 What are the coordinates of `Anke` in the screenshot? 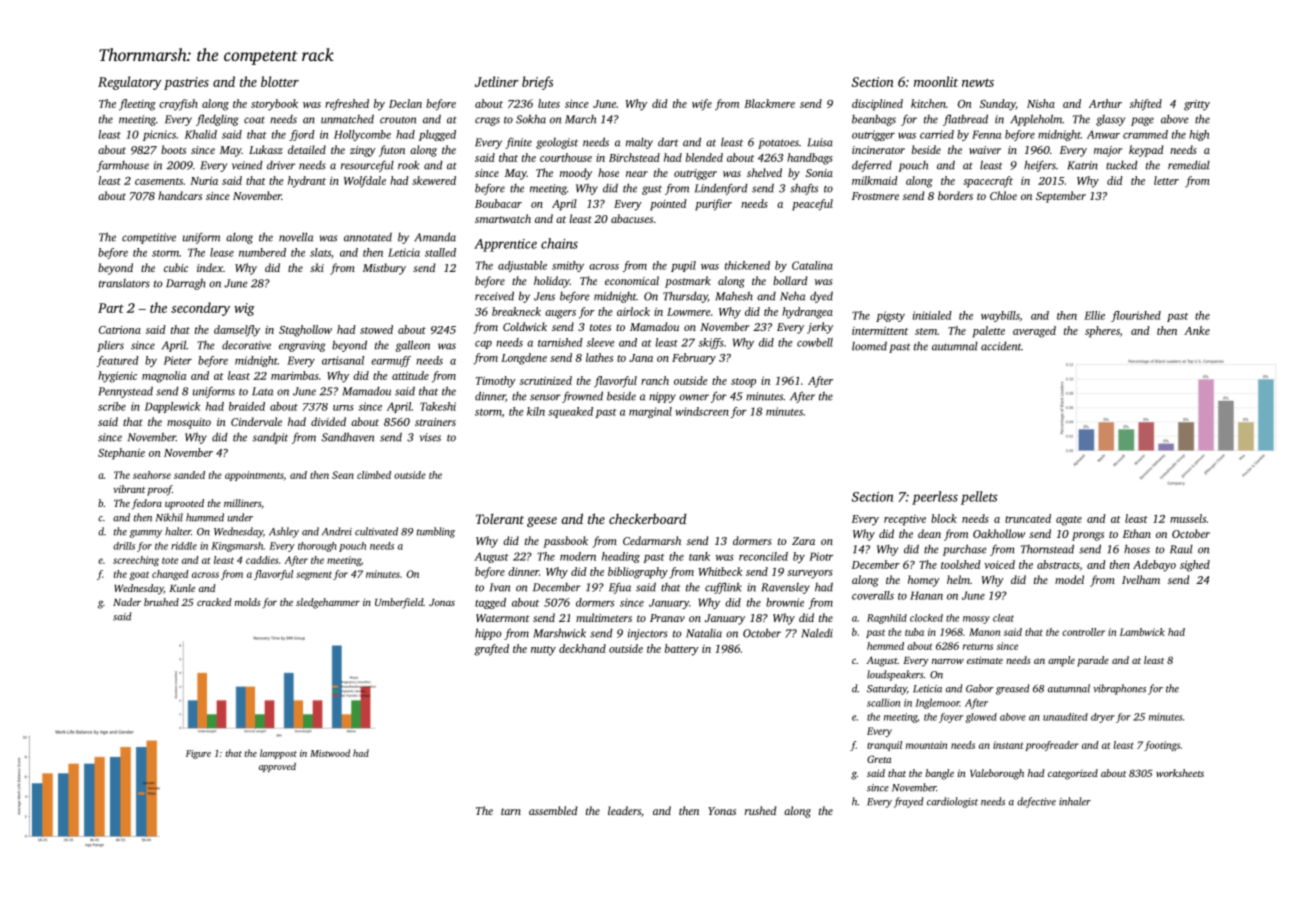 It's located at (1197, 330).
